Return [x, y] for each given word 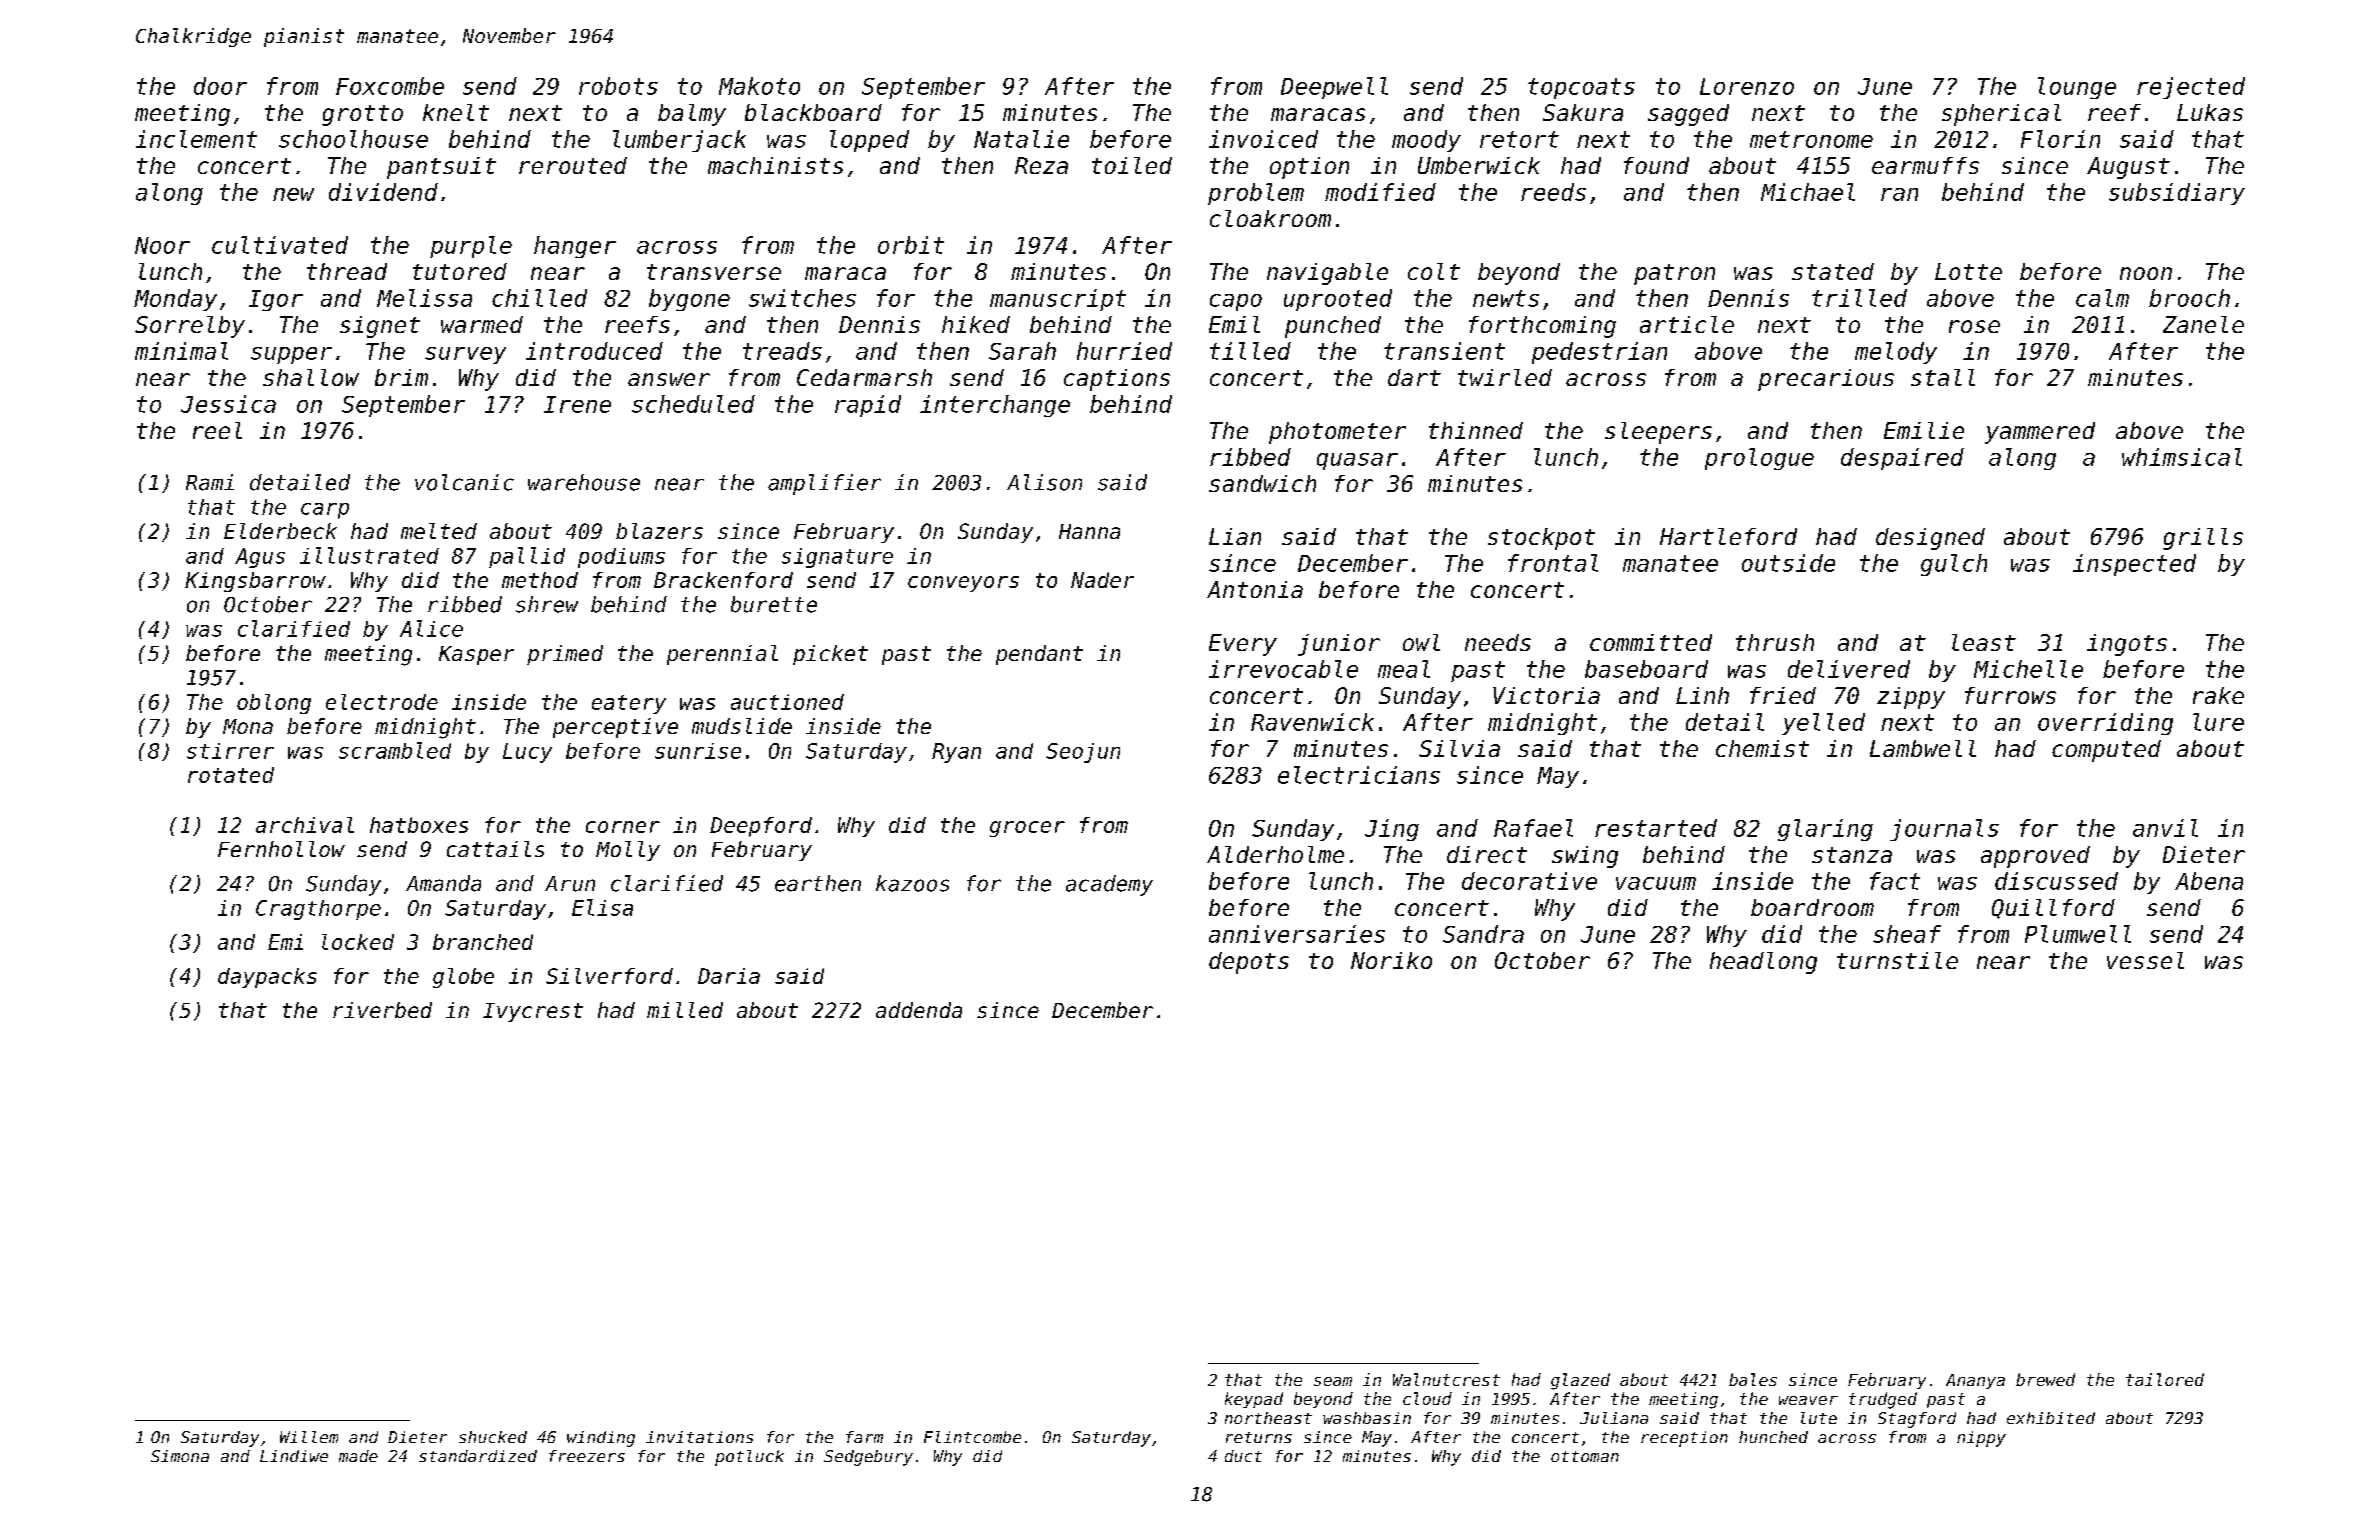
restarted [1656, 828]
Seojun [1083, 753]
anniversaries [1297, 934]
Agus [260, 558]
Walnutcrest [1446, 1379]
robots [618, 86]
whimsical [2182, 457]
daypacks [267, 978]
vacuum [1656, 883]
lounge [2077, 88]
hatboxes [419, 825]
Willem [309, 1437]
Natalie [1021, 139]
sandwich [1262, 483]
